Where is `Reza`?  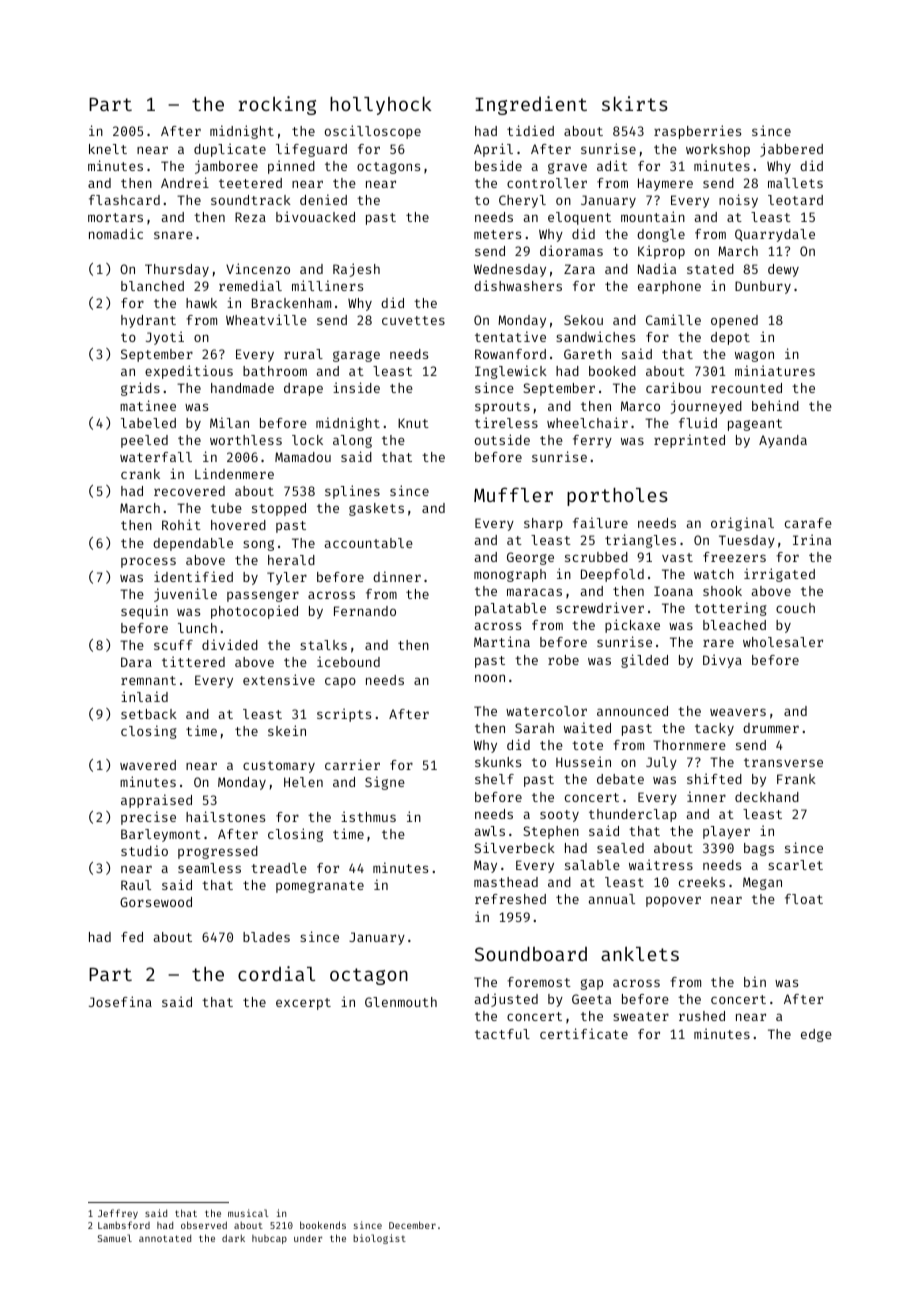
Reza is located at coordinates (250, 217).
